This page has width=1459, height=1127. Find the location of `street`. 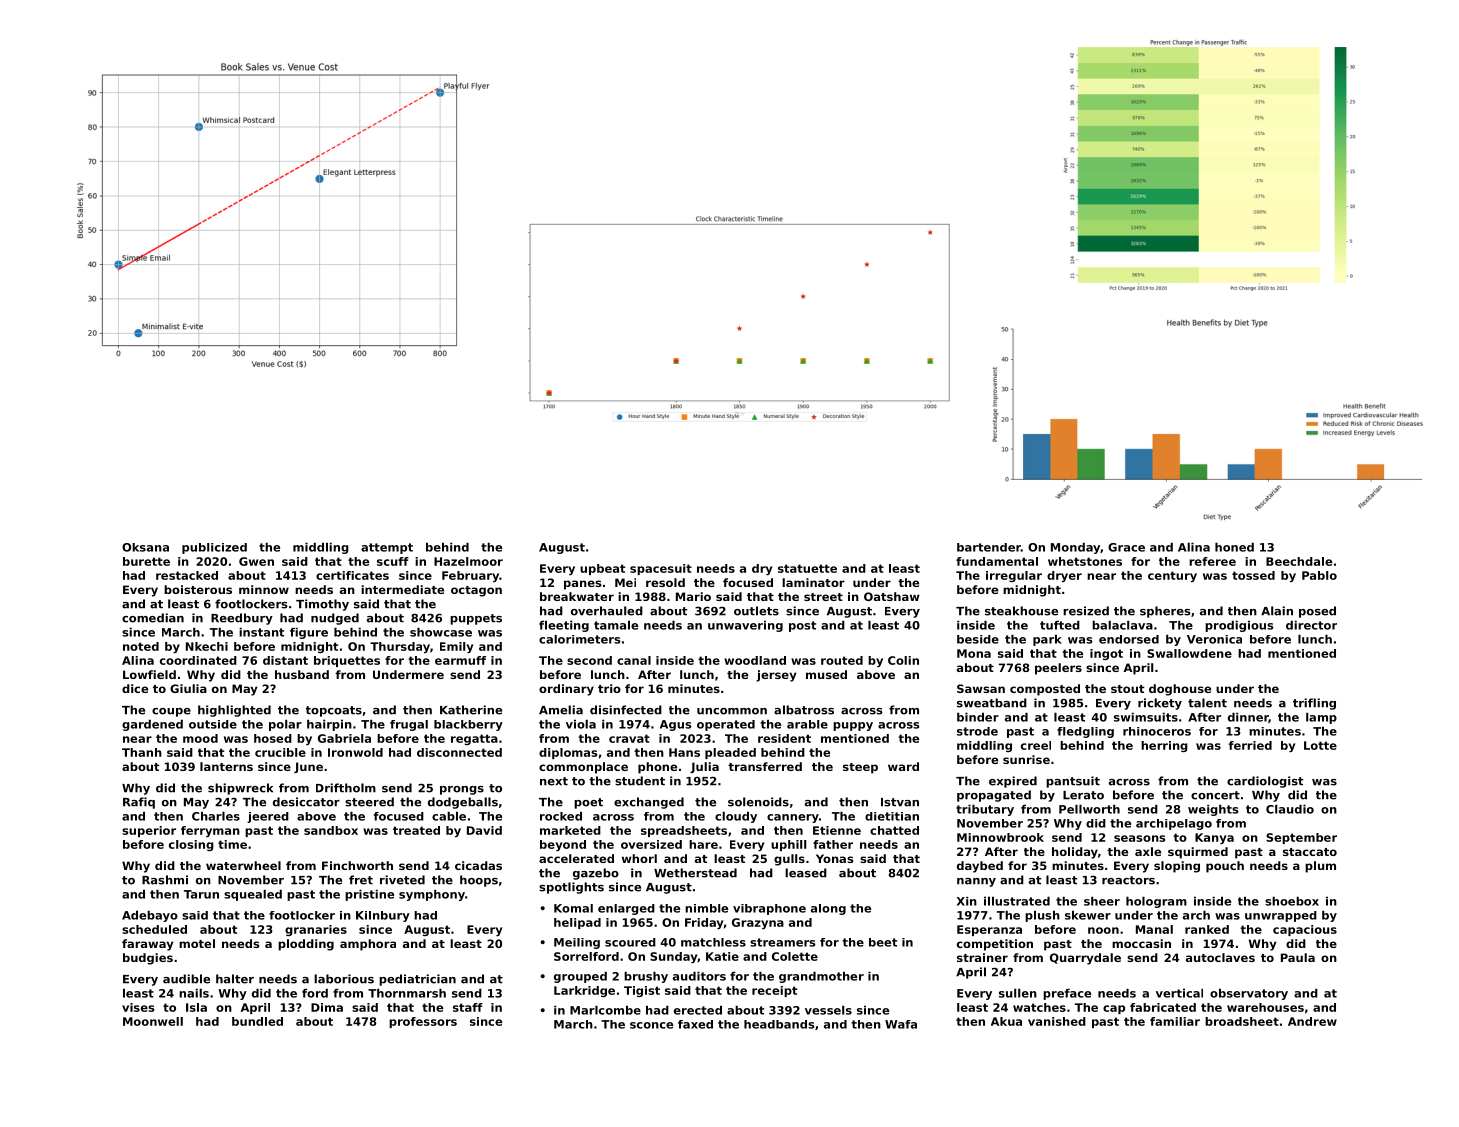

street is located at coordinates (823, 597).
